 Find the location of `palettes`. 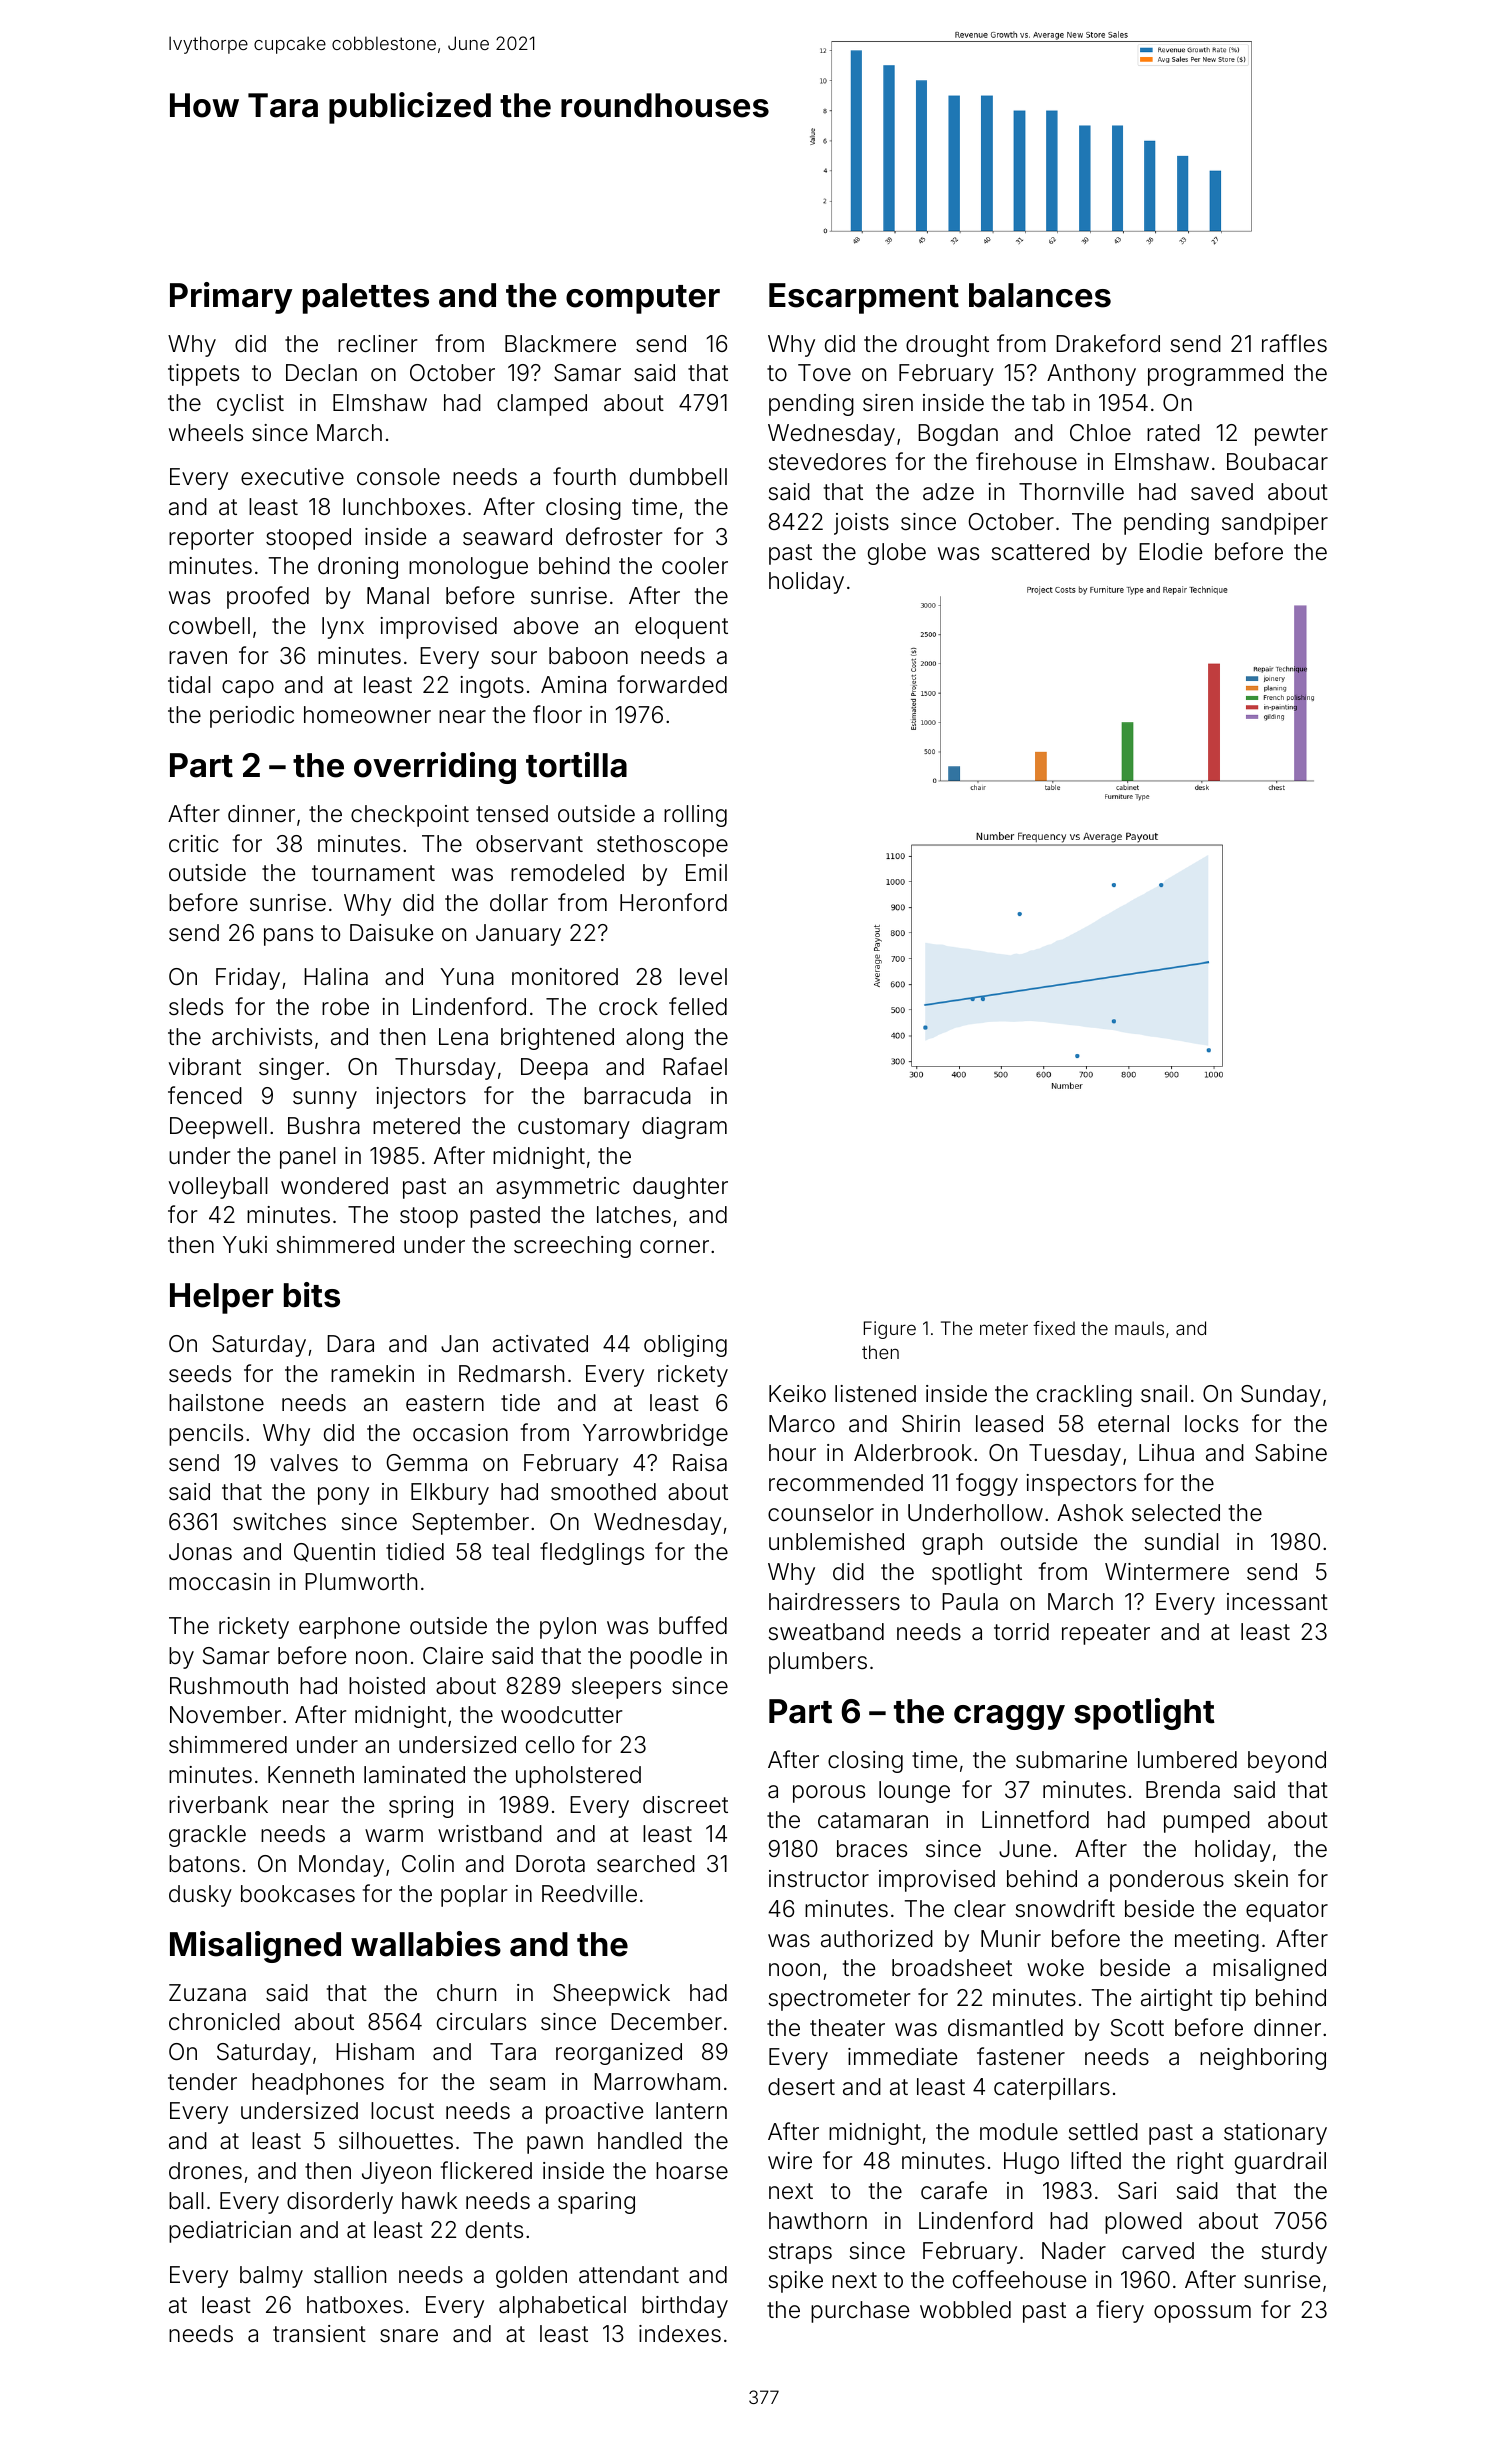

palettes is located at coordinates (366, 298).
